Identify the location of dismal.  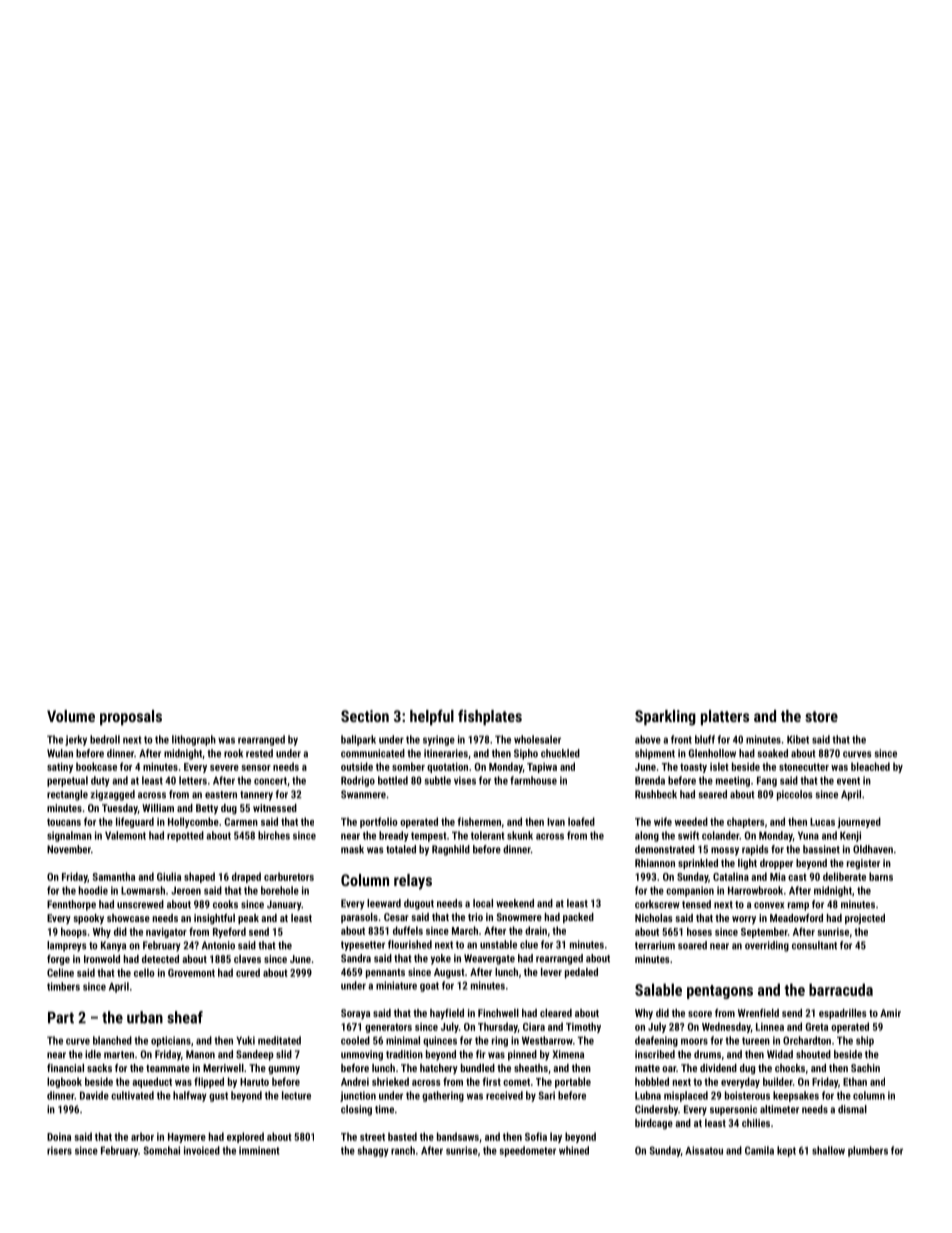
(852, 1109).
